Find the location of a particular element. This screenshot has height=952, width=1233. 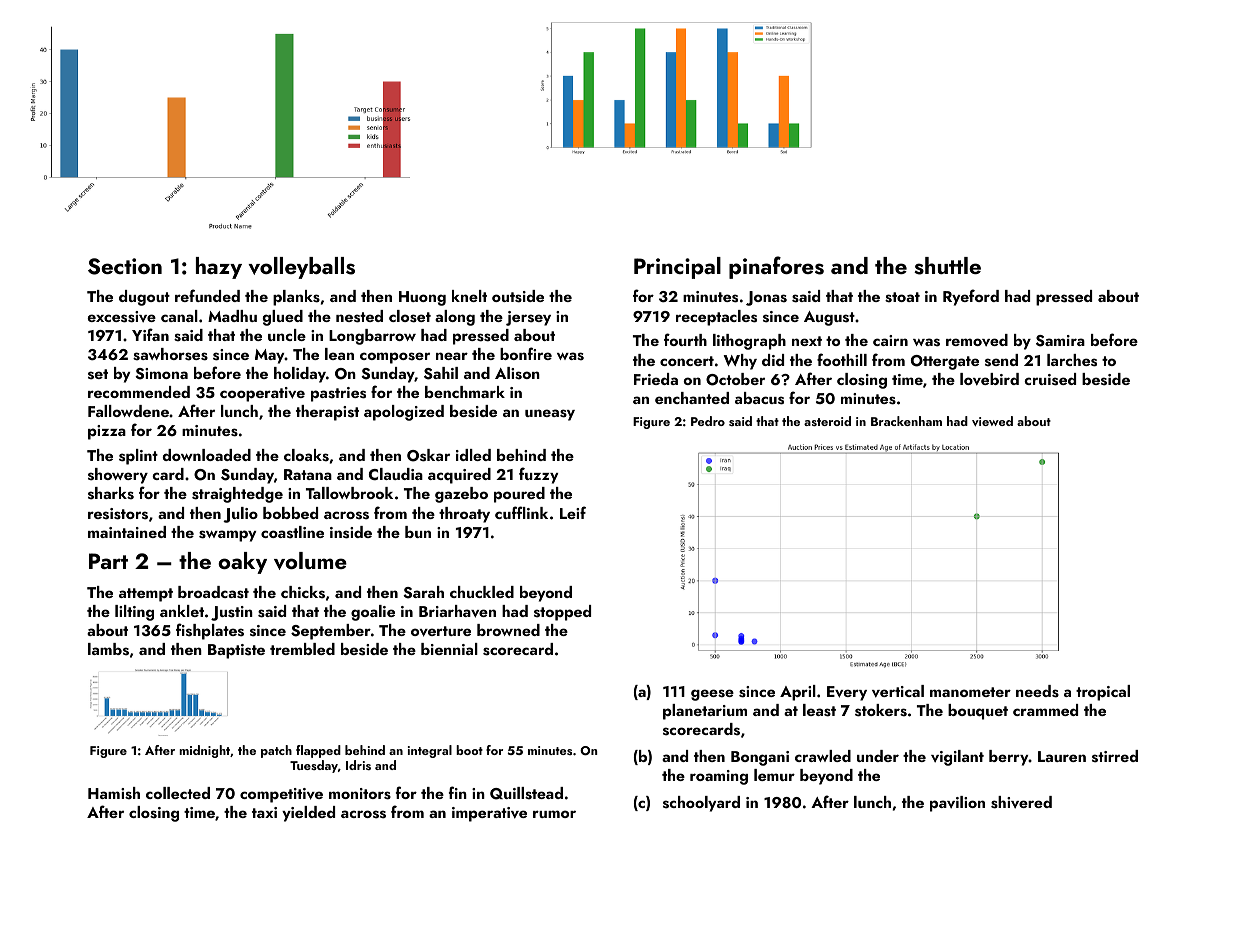

downloaded is located at coordinates (207, 455).
